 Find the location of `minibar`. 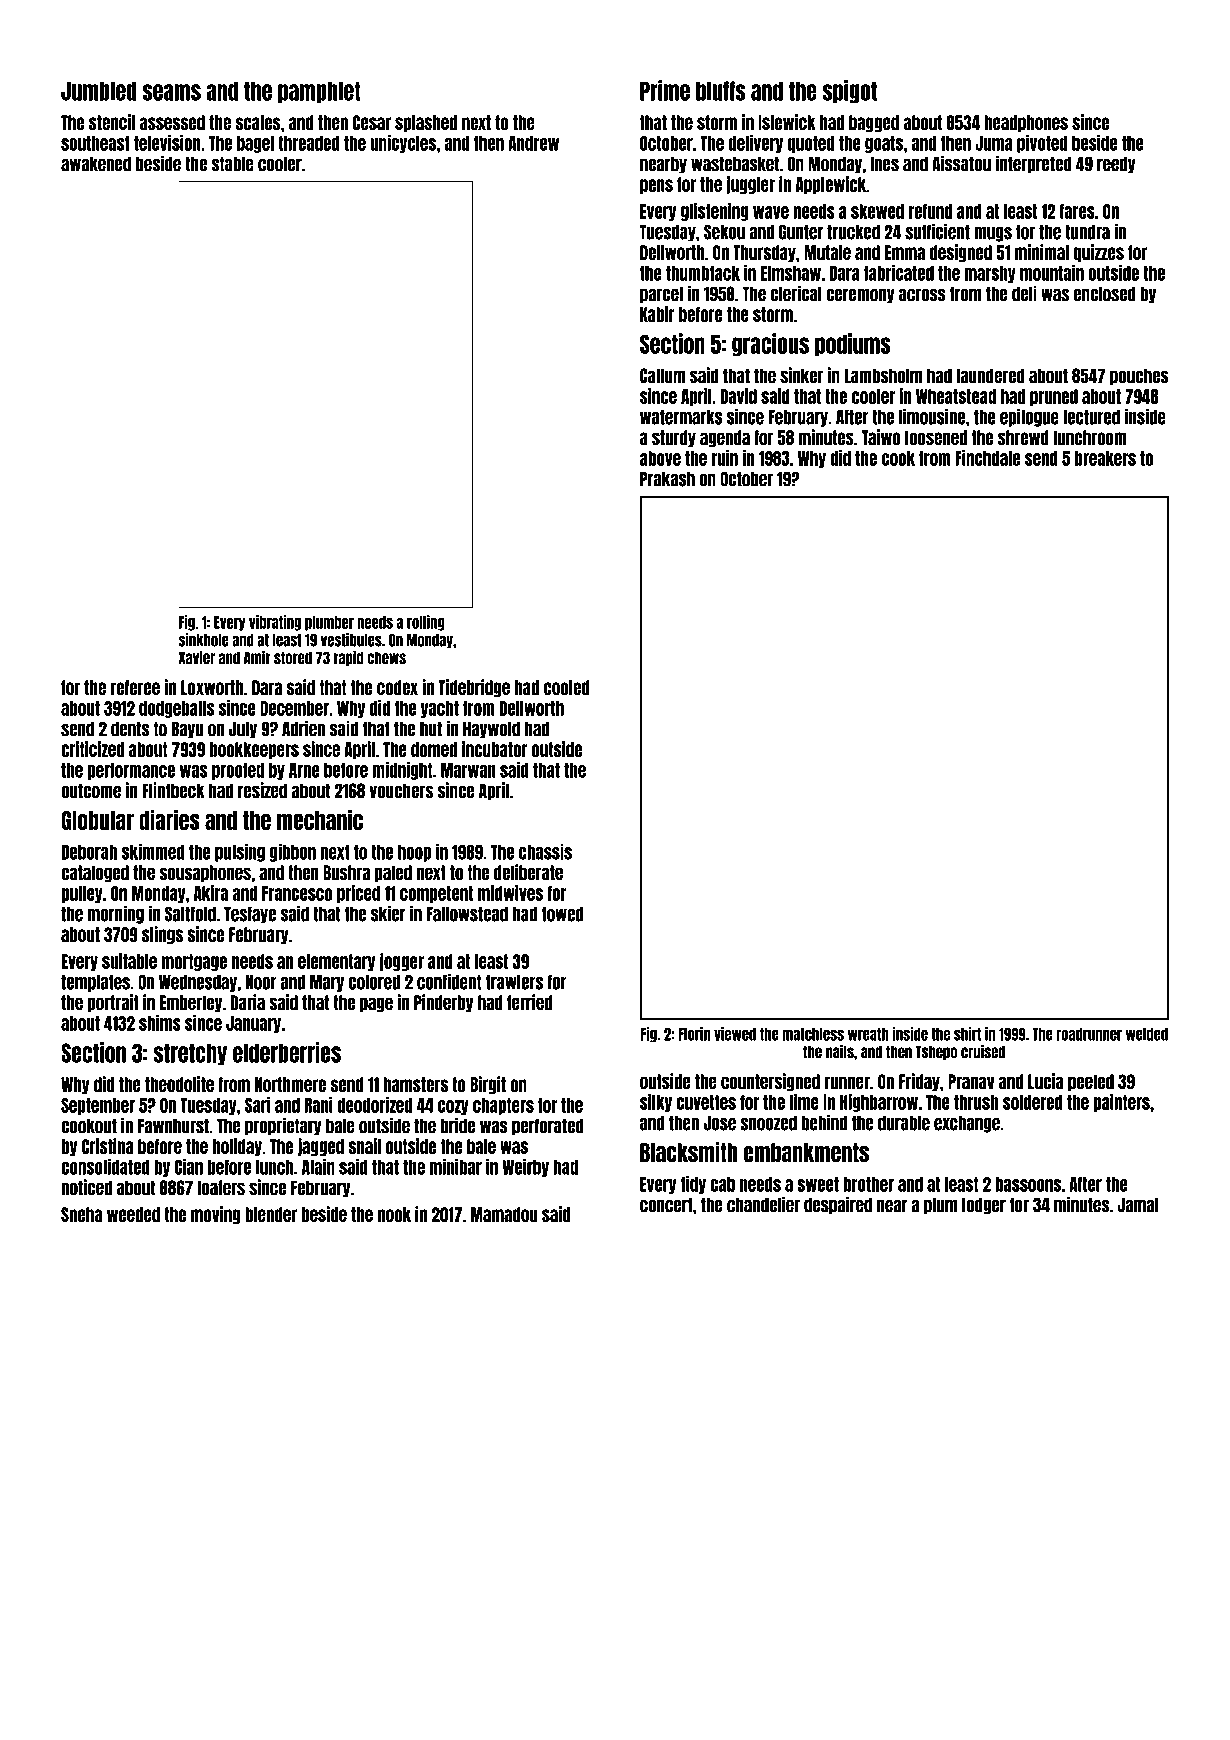

minibar is located at coordinates (456, 1167).
